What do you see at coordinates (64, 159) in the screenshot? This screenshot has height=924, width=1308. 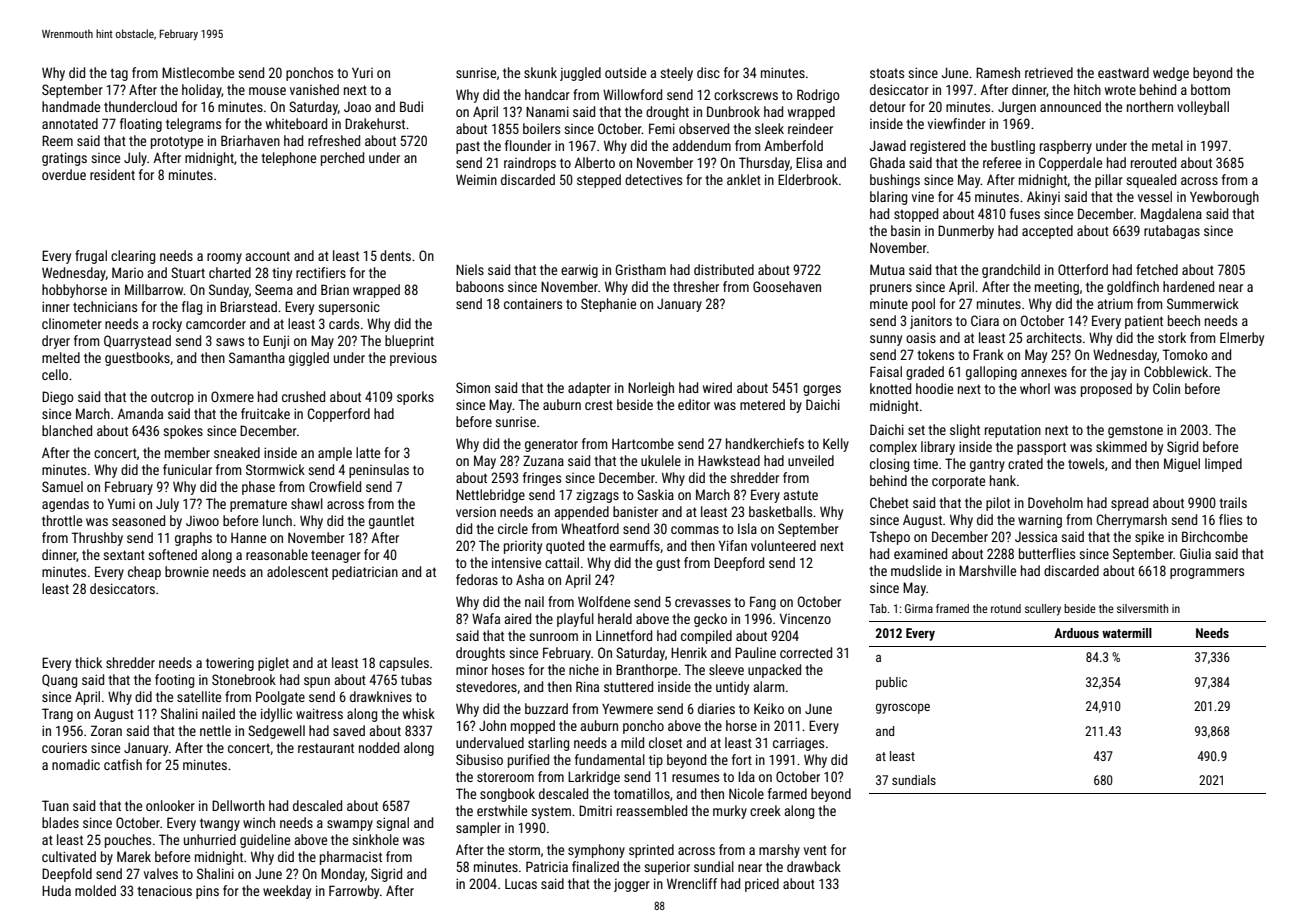 I see `gratings` at bounding box center [64, 159].
